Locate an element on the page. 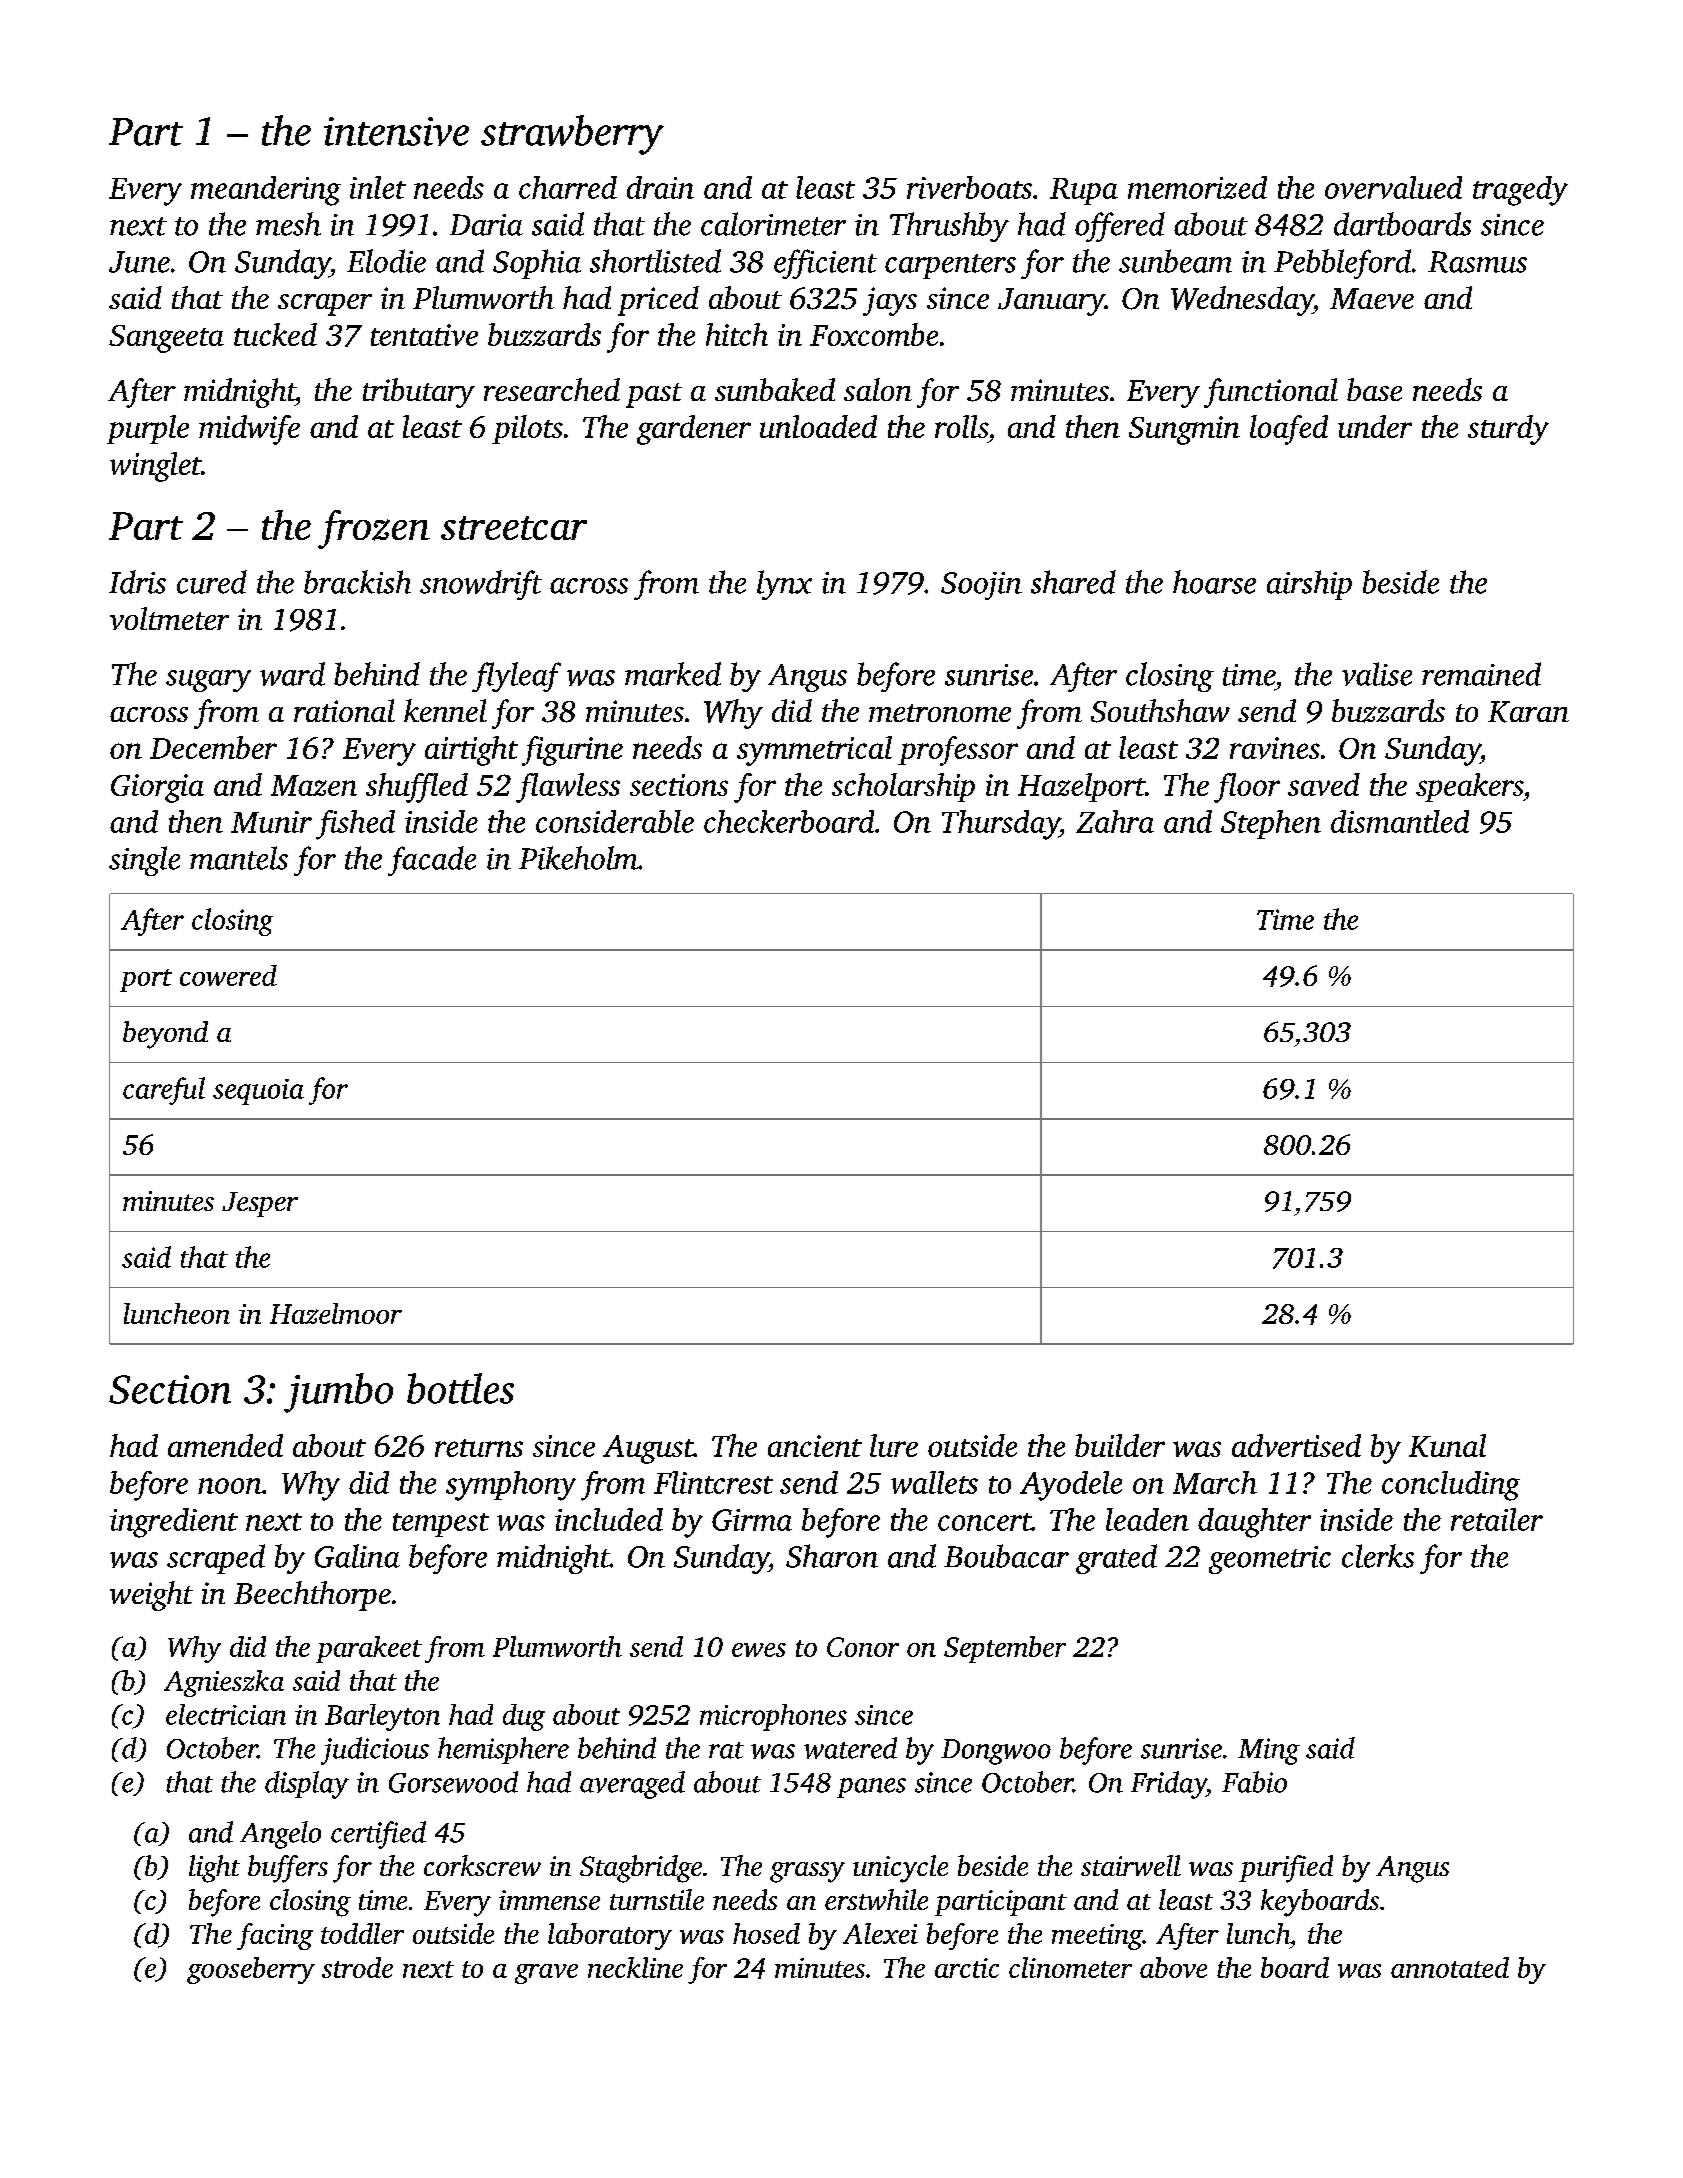 The image size is (1683, 2178). marked is located at coordinates (673, 674).
